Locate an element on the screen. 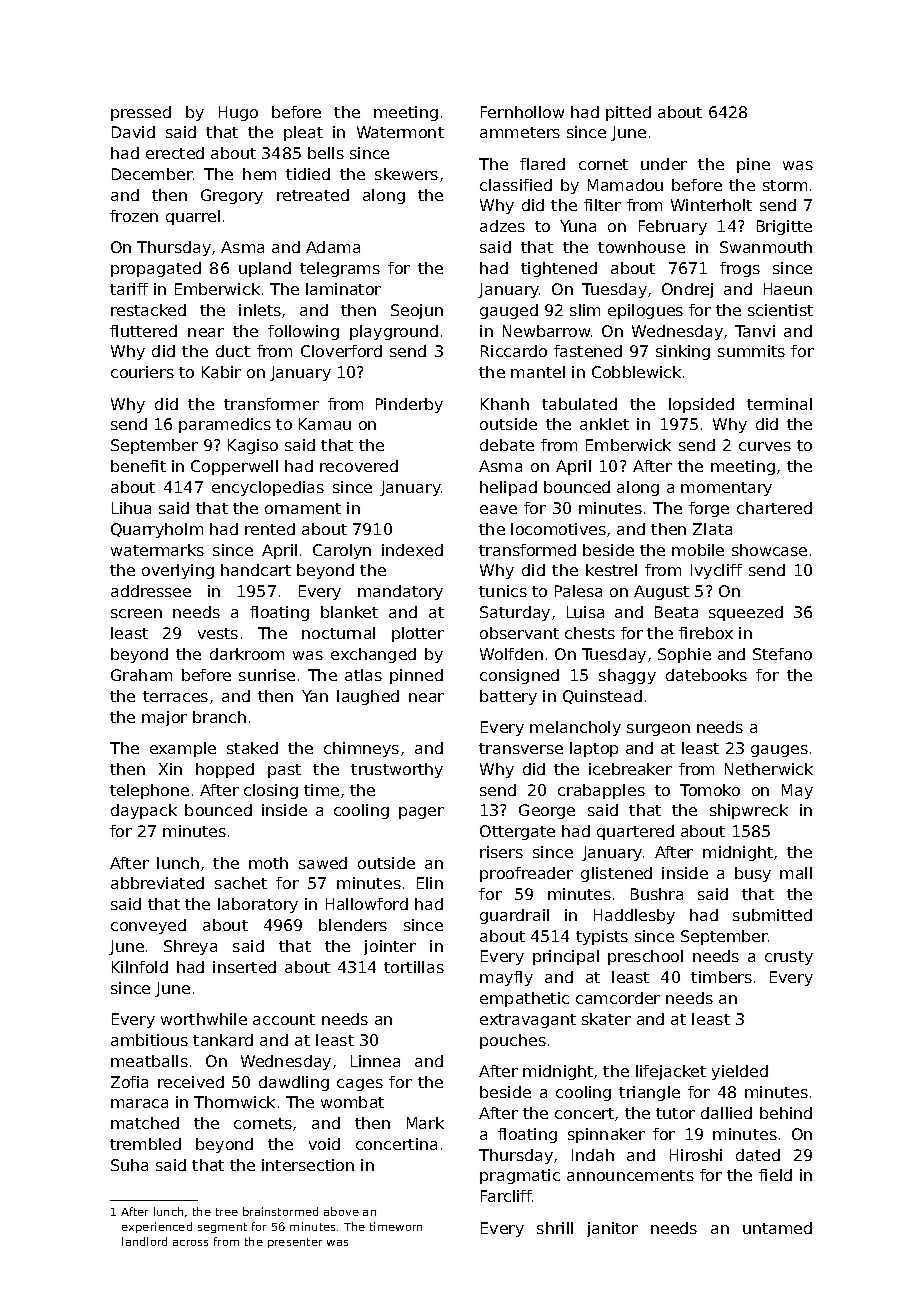 The image size is (924, 1308). pine is located at coordinates (753, 165).
